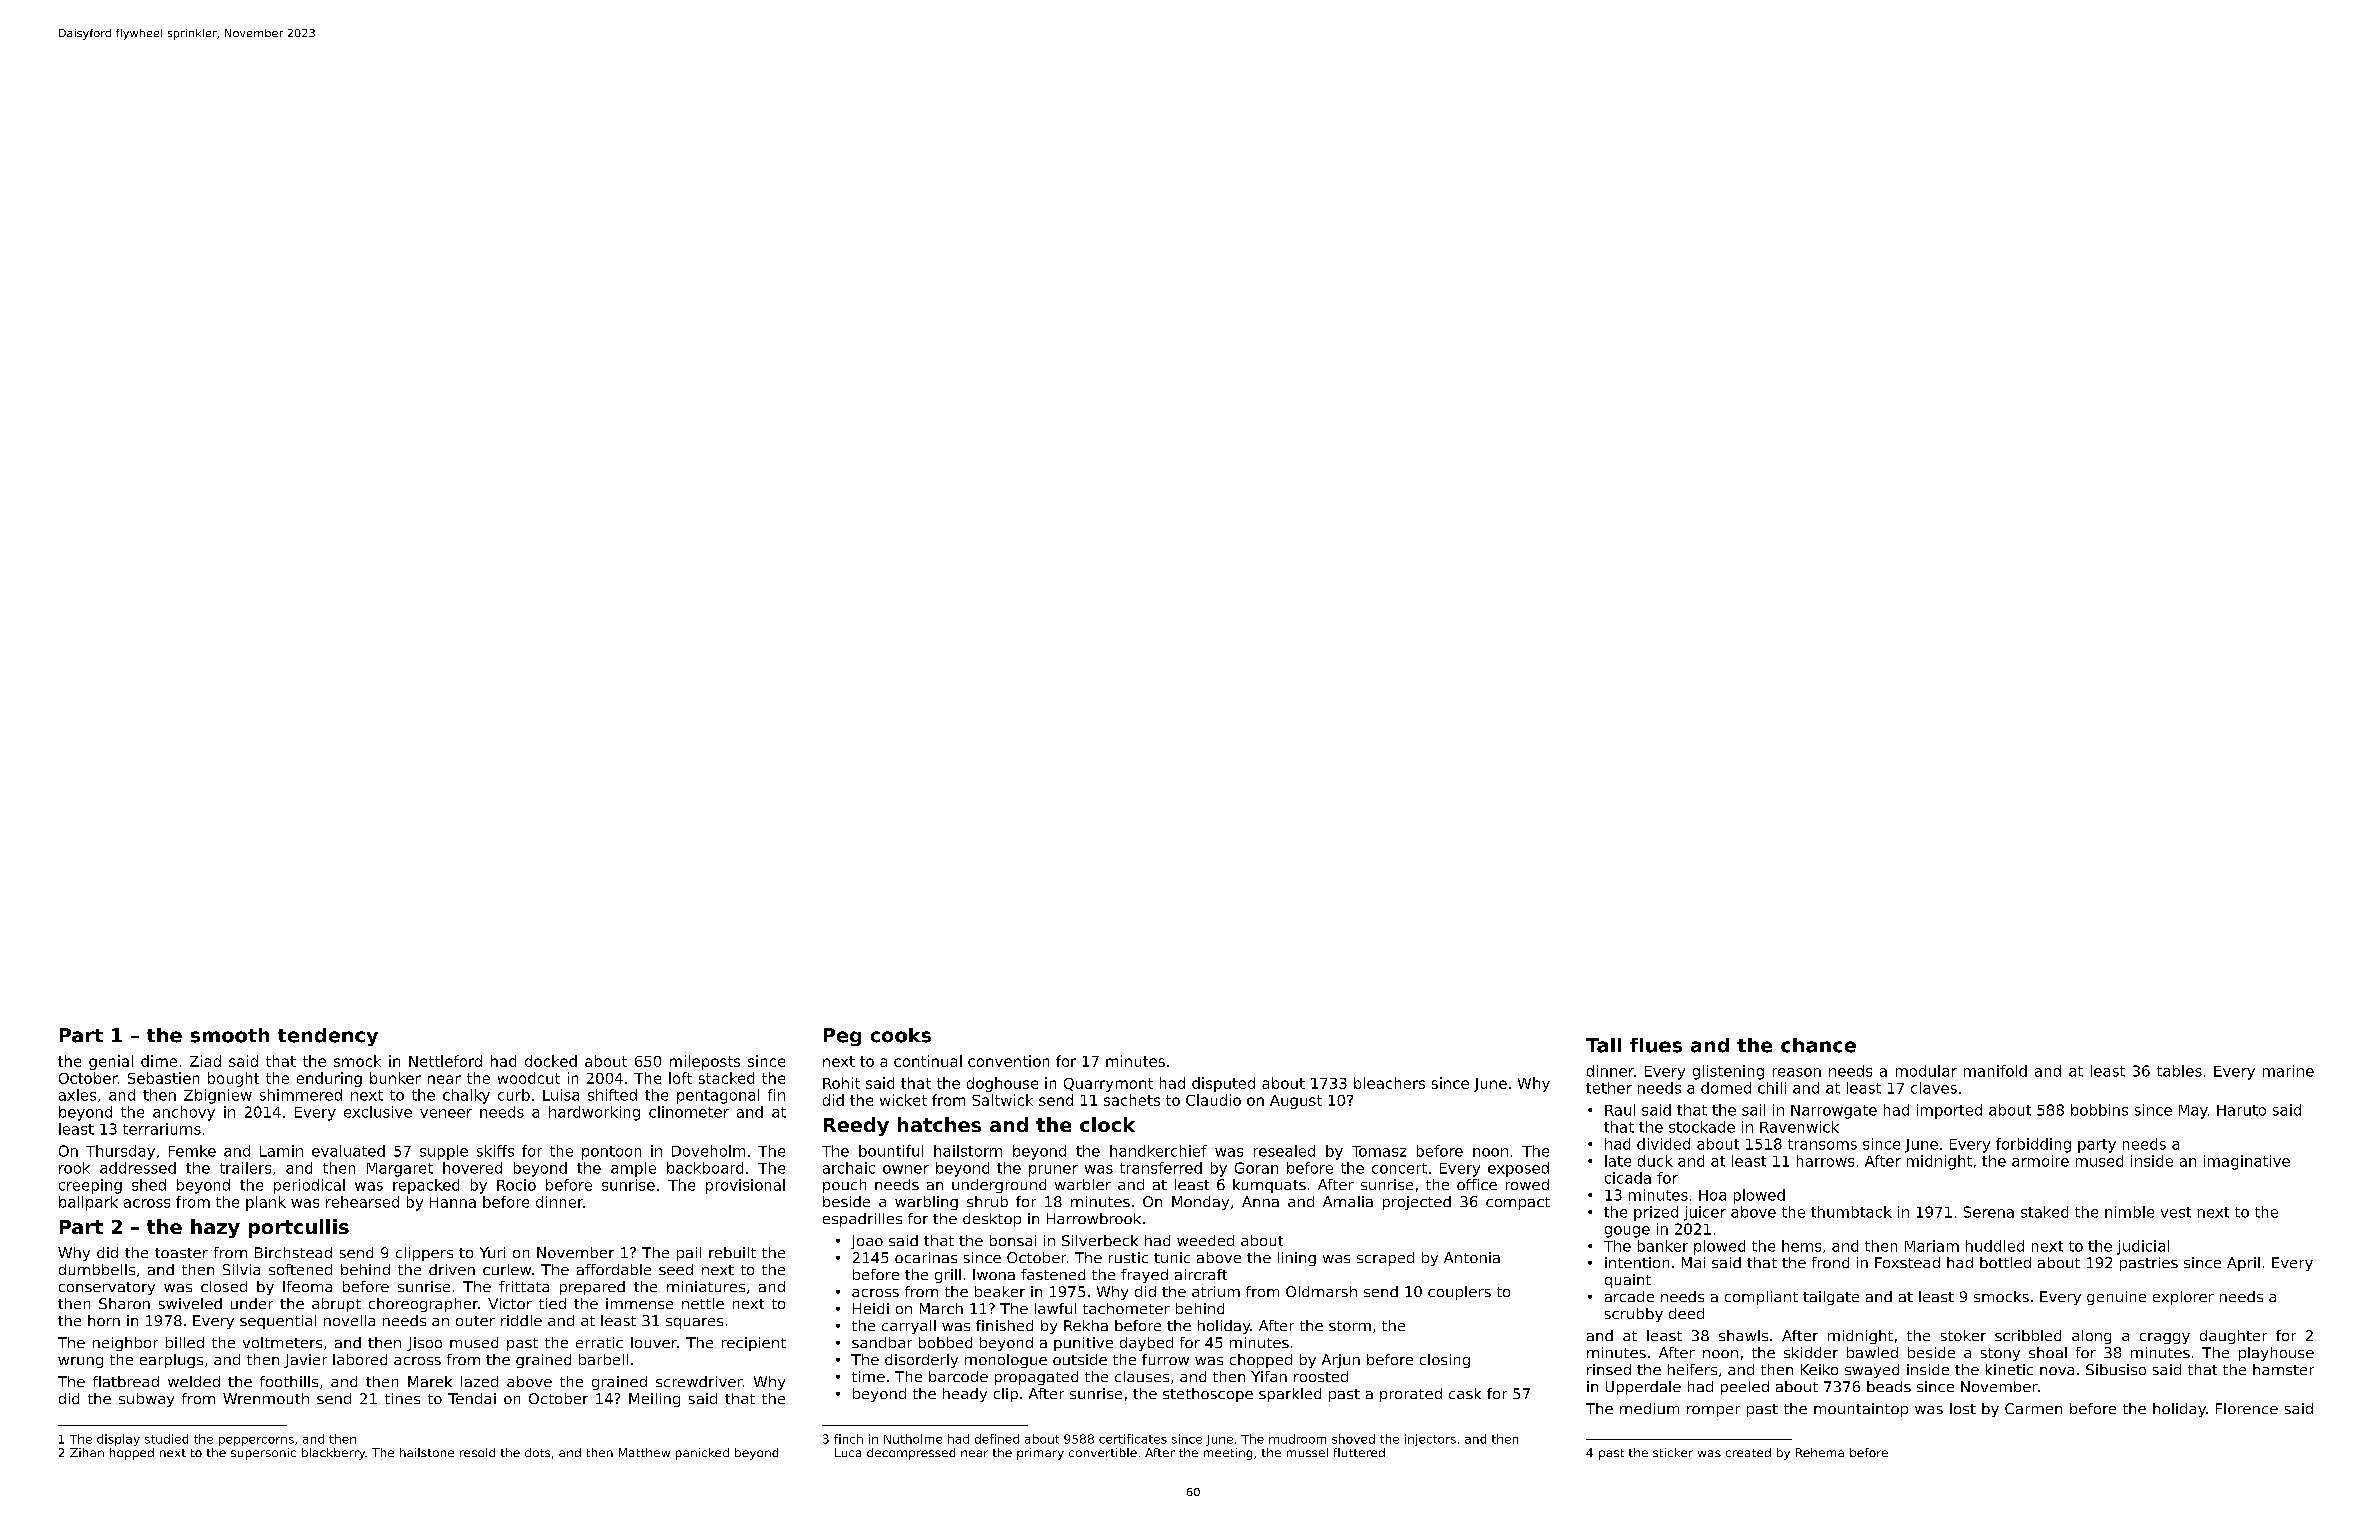 The image size is (2372, 1535). Describe the element at coordinates (328, 1037) in the image. I see `tendency` at that location.
